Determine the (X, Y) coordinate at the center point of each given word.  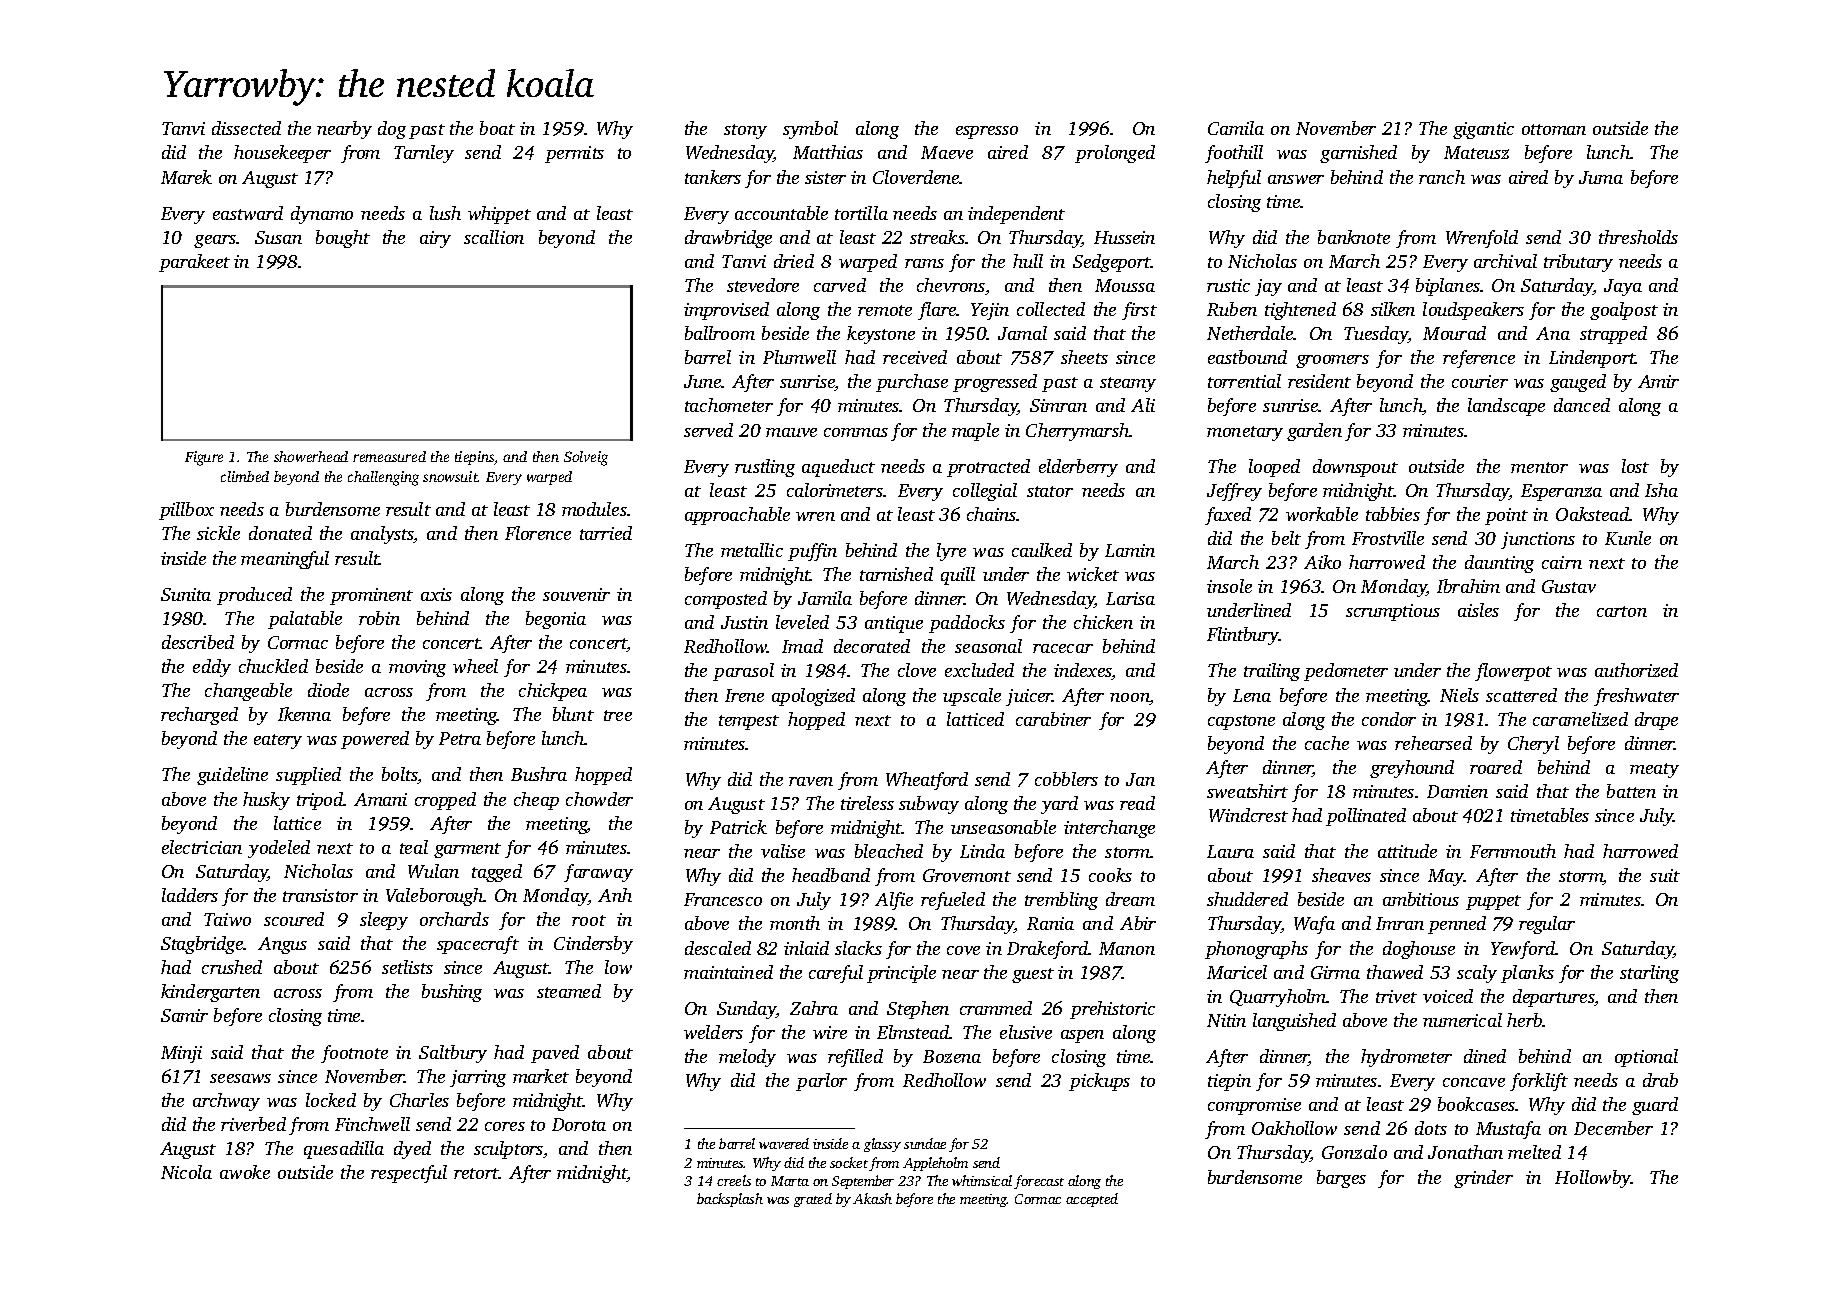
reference (1479, 359)
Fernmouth (1513, 851)
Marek (186, 177)
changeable (248, 692)
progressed (995, 383)
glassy (882, 1145)
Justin (744, 622)
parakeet (194, 263)
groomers (1332, 361)
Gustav (1569, 586)
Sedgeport (1112, 263)
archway (226, 1102)
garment (467, 850)
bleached (889, 851)
